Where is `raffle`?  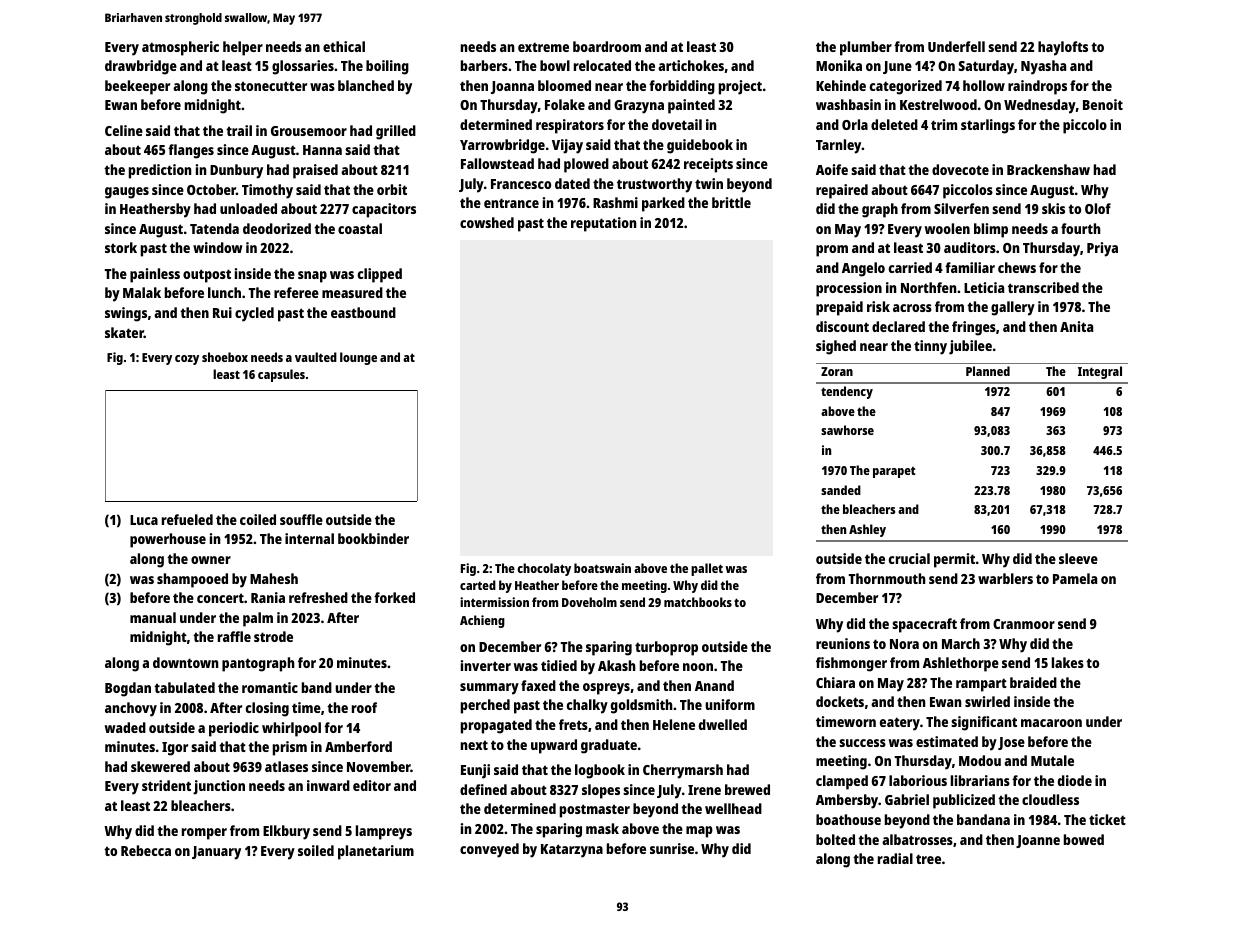 raffle is located at coordinates (234, 636).
